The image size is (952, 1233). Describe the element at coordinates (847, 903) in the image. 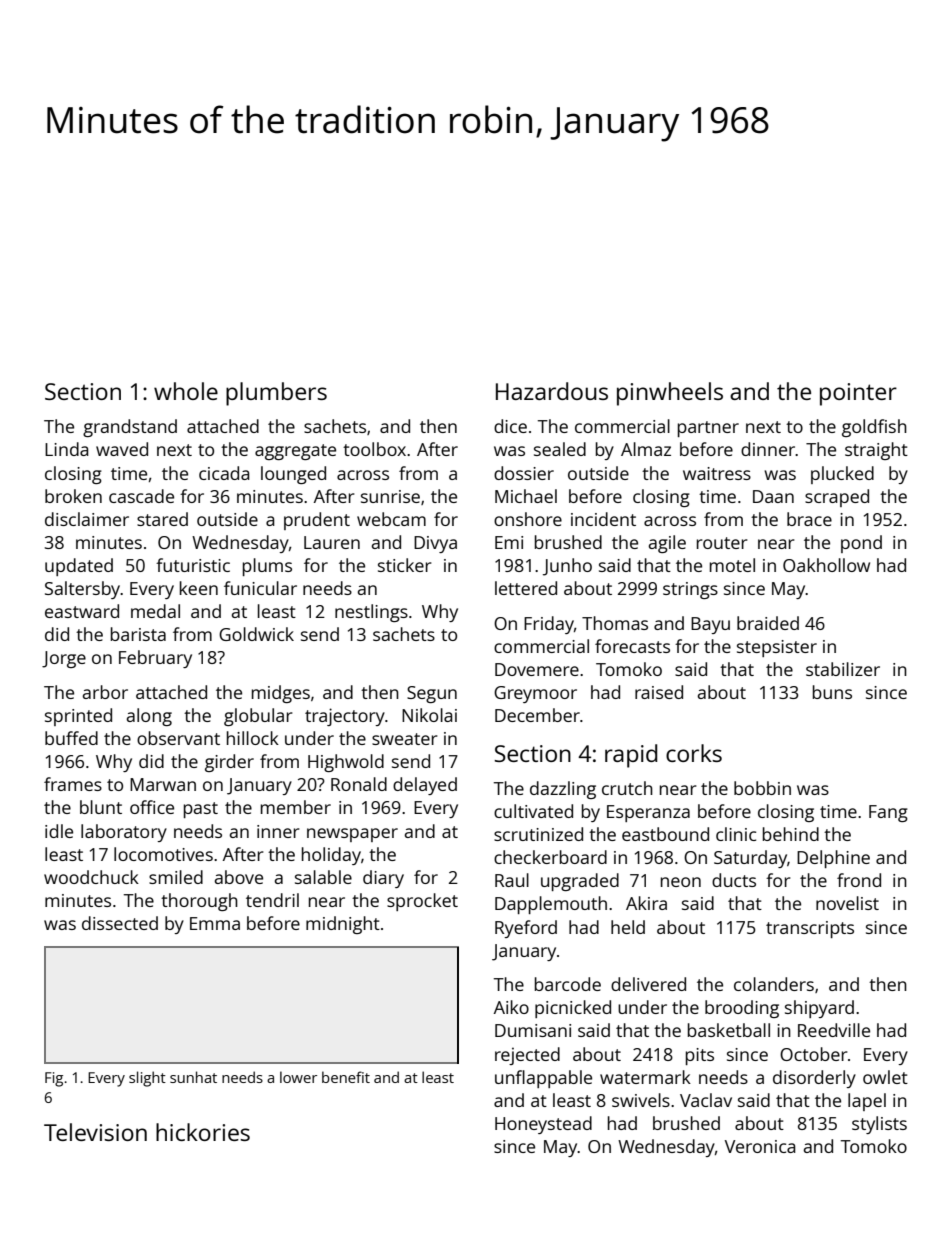

I see `novelist` at that location.
